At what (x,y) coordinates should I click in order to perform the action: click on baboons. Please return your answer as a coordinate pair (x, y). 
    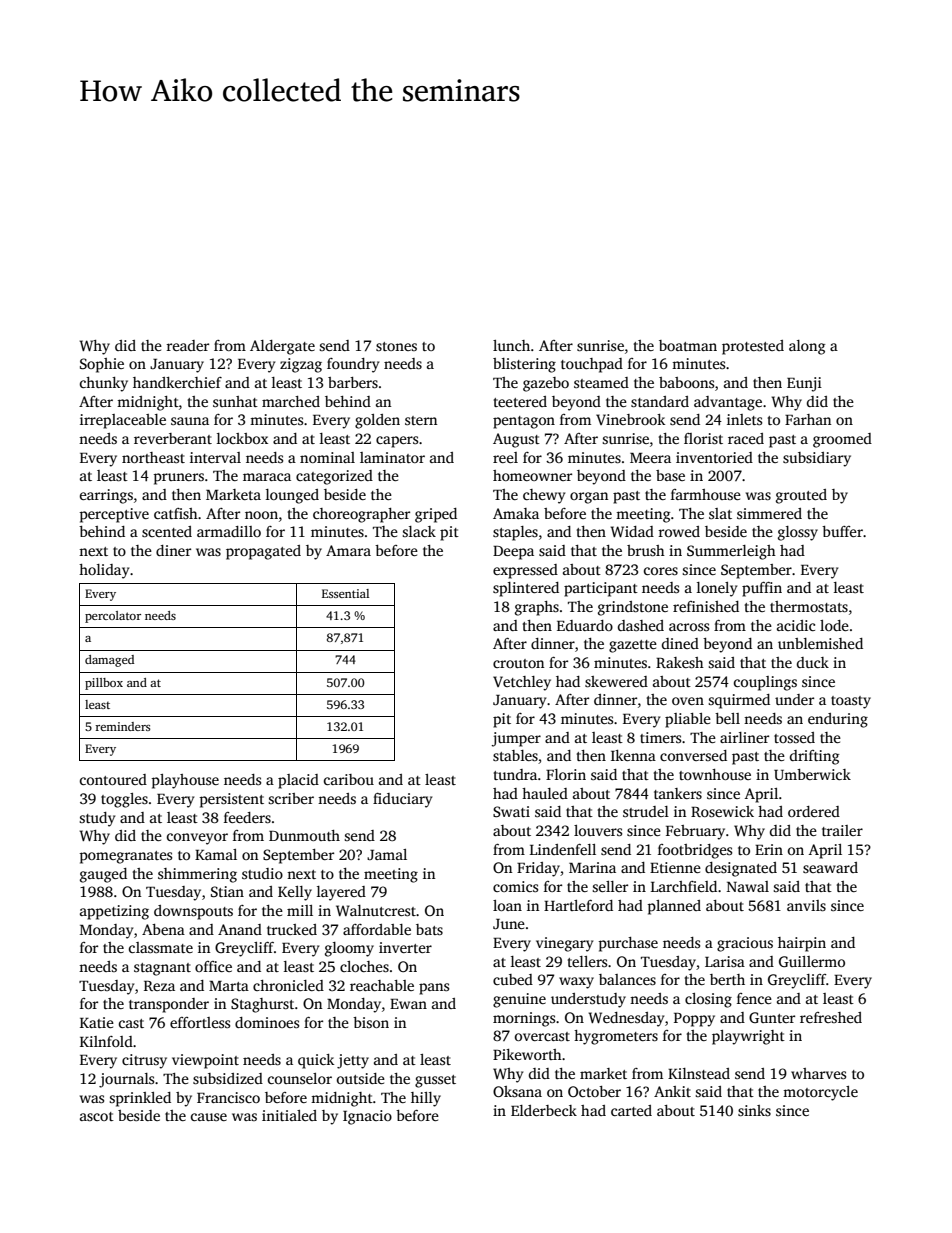
    Looking at the image, I should click on (686, 382).
